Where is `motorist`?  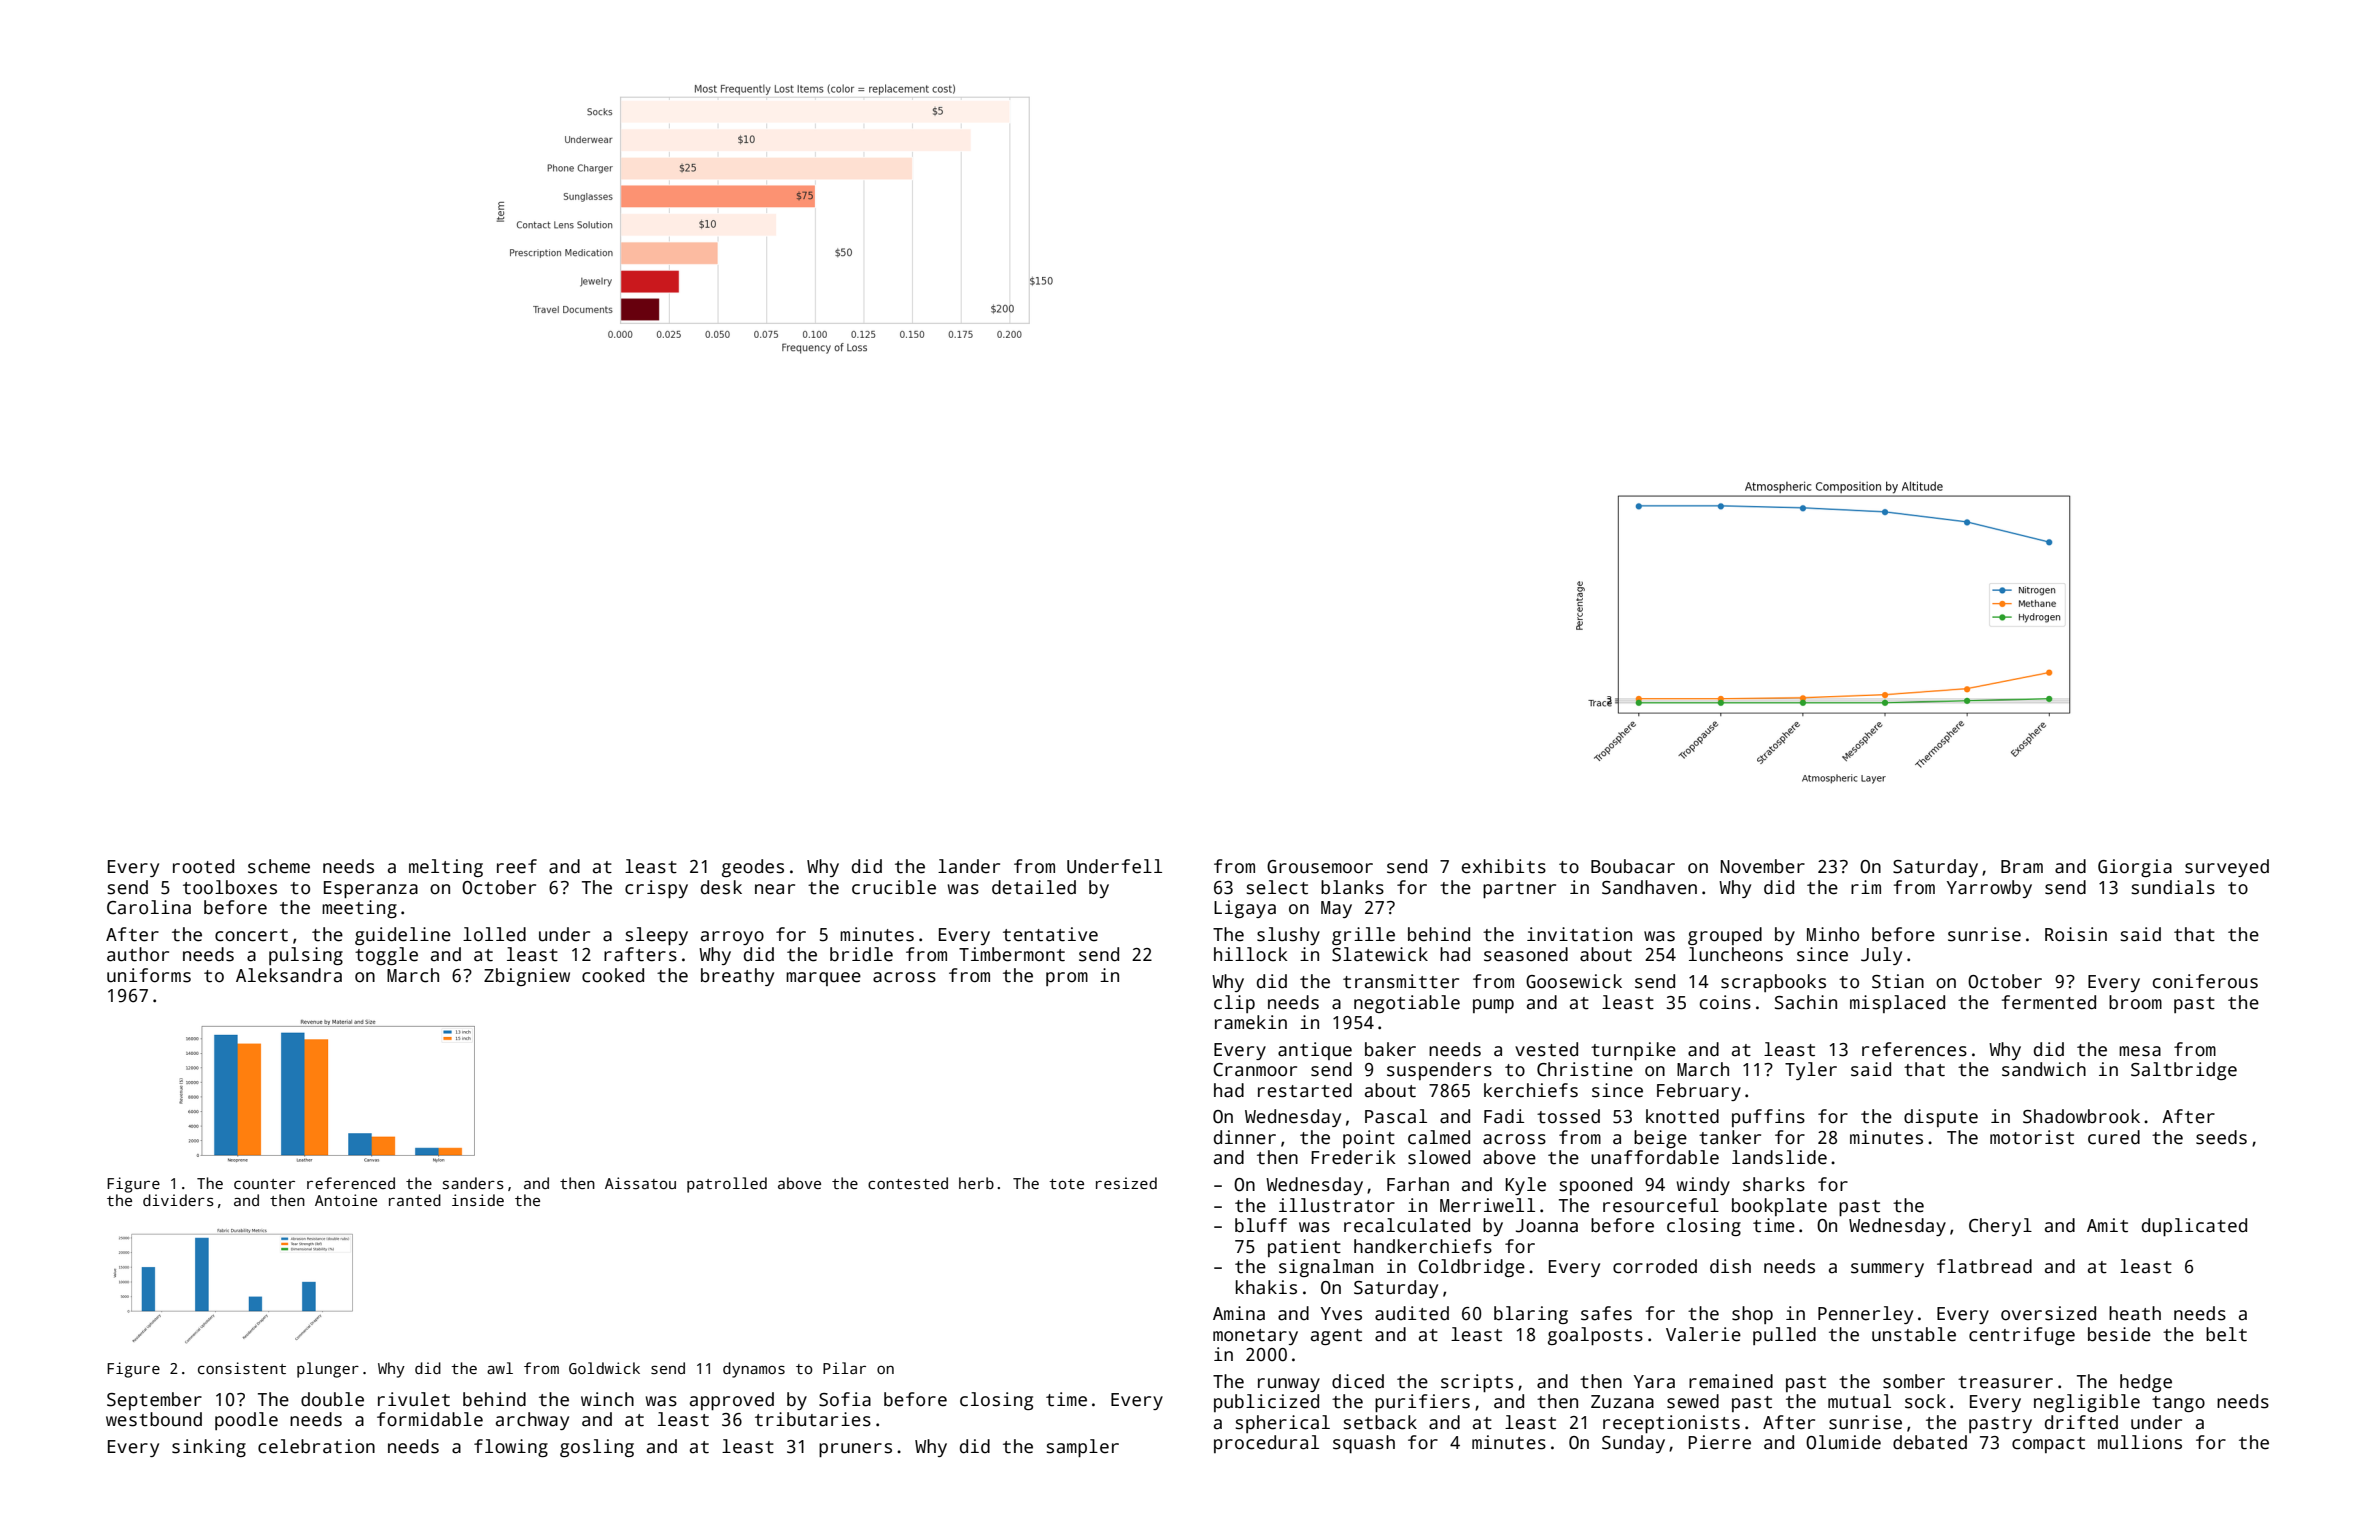 motorist is located at coordinates (2032, 1137).
